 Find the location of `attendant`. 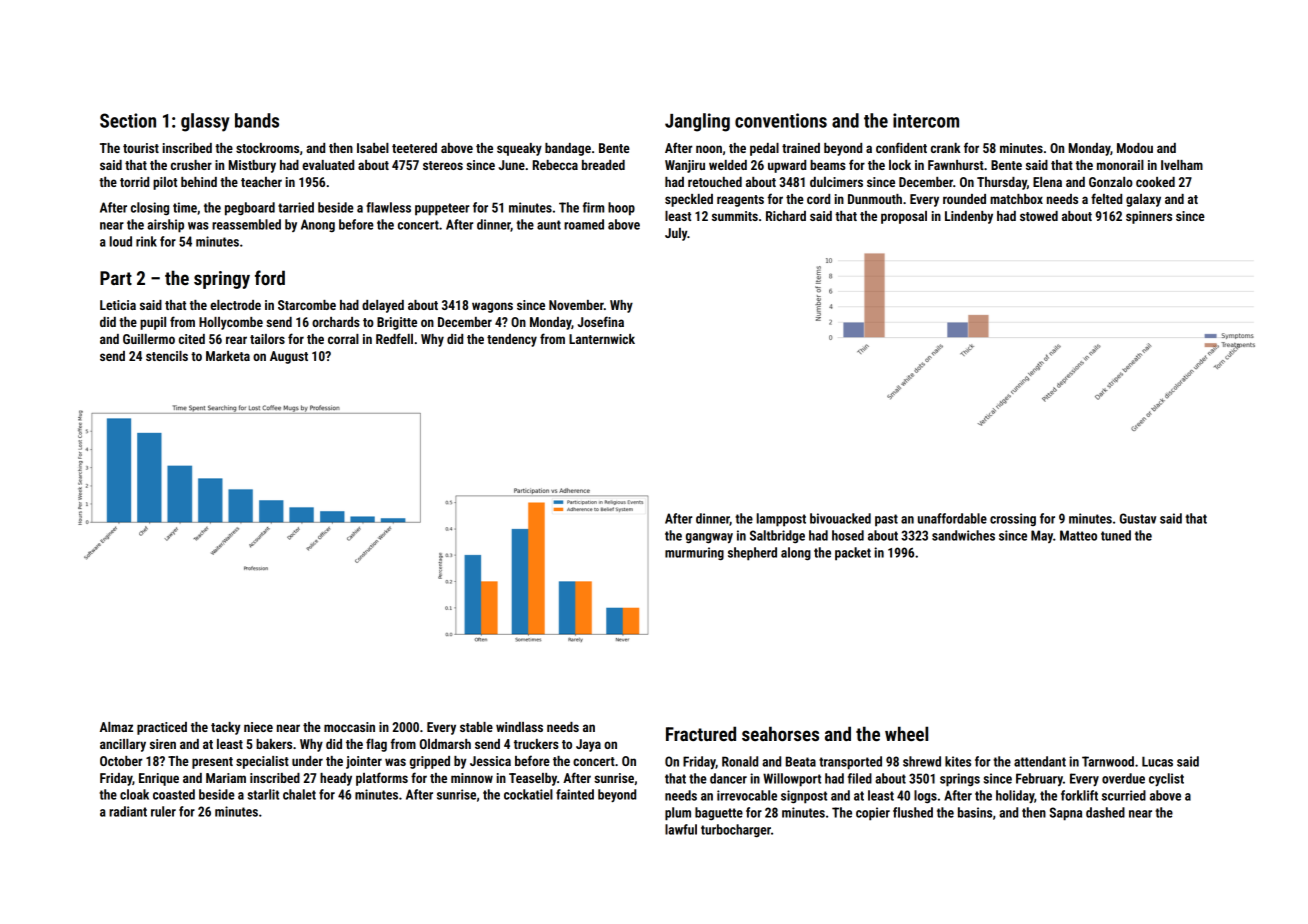

attendant is located at coordinates (1040, 761).
